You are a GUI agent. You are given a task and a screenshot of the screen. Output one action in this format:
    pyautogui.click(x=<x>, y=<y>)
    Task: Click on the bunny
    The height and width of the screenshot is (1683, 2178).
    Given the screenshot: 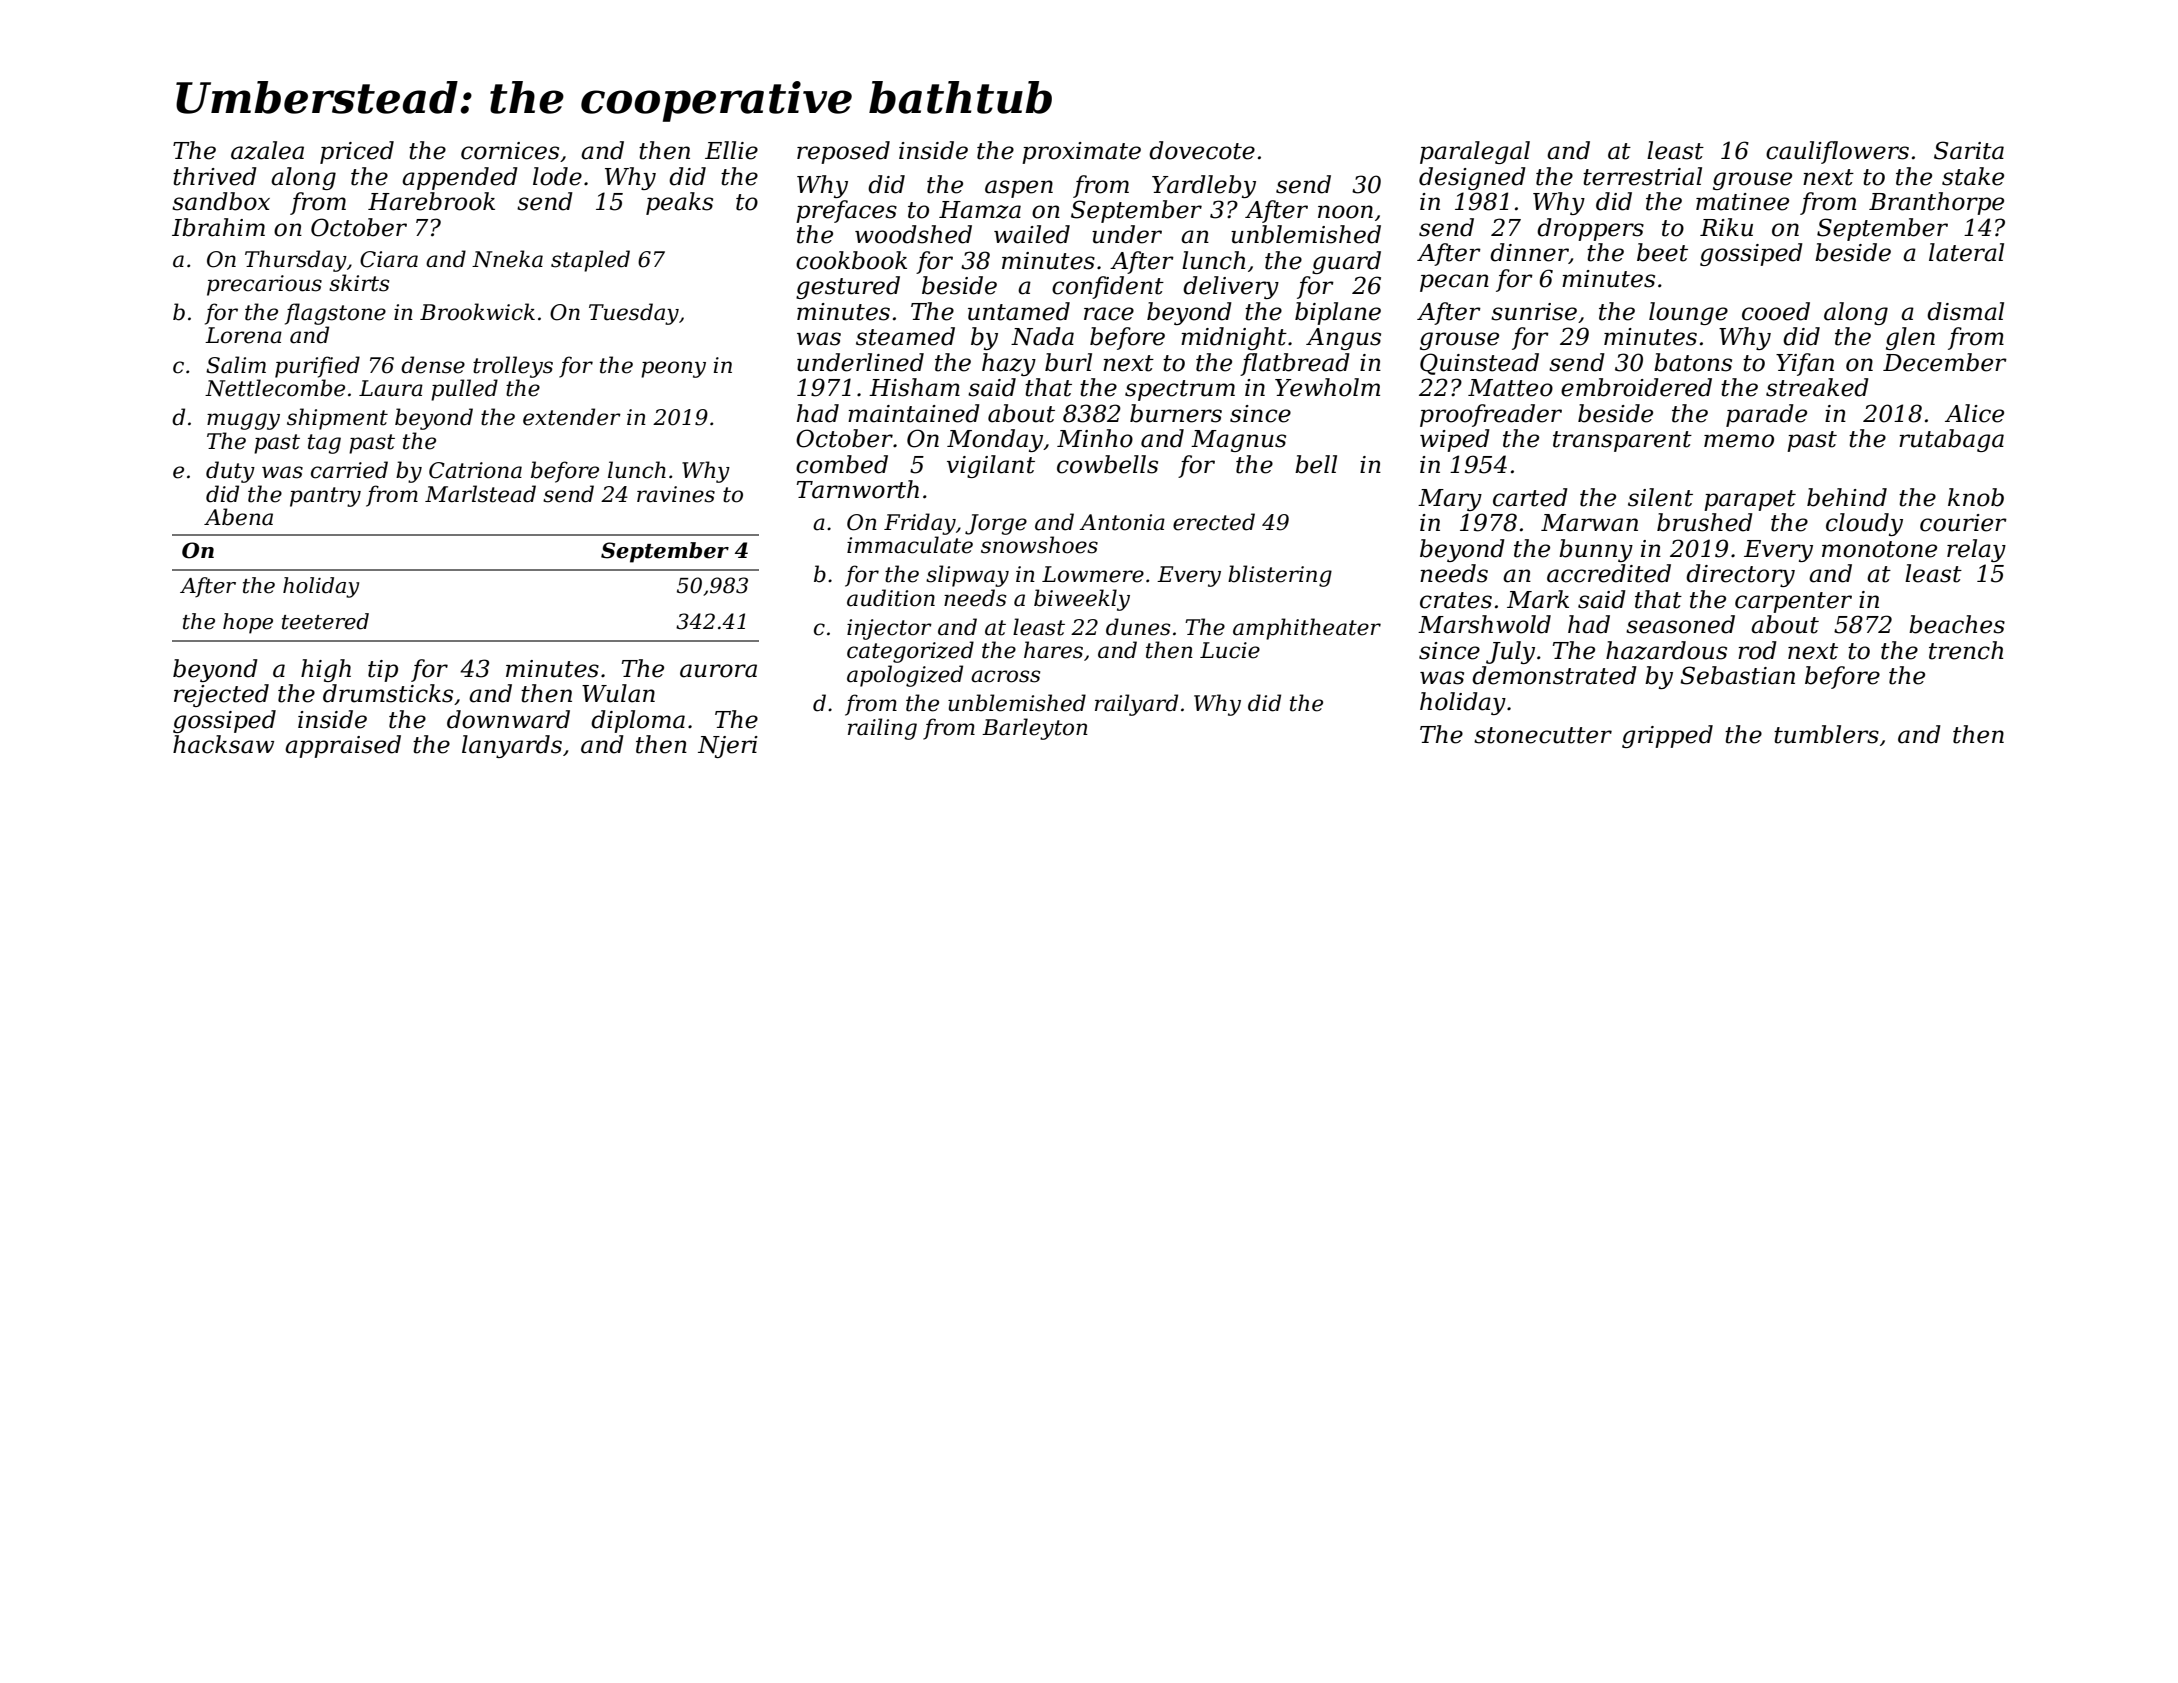 What is the action you would take?
    pyautogui.click(x=1596, y=550)
